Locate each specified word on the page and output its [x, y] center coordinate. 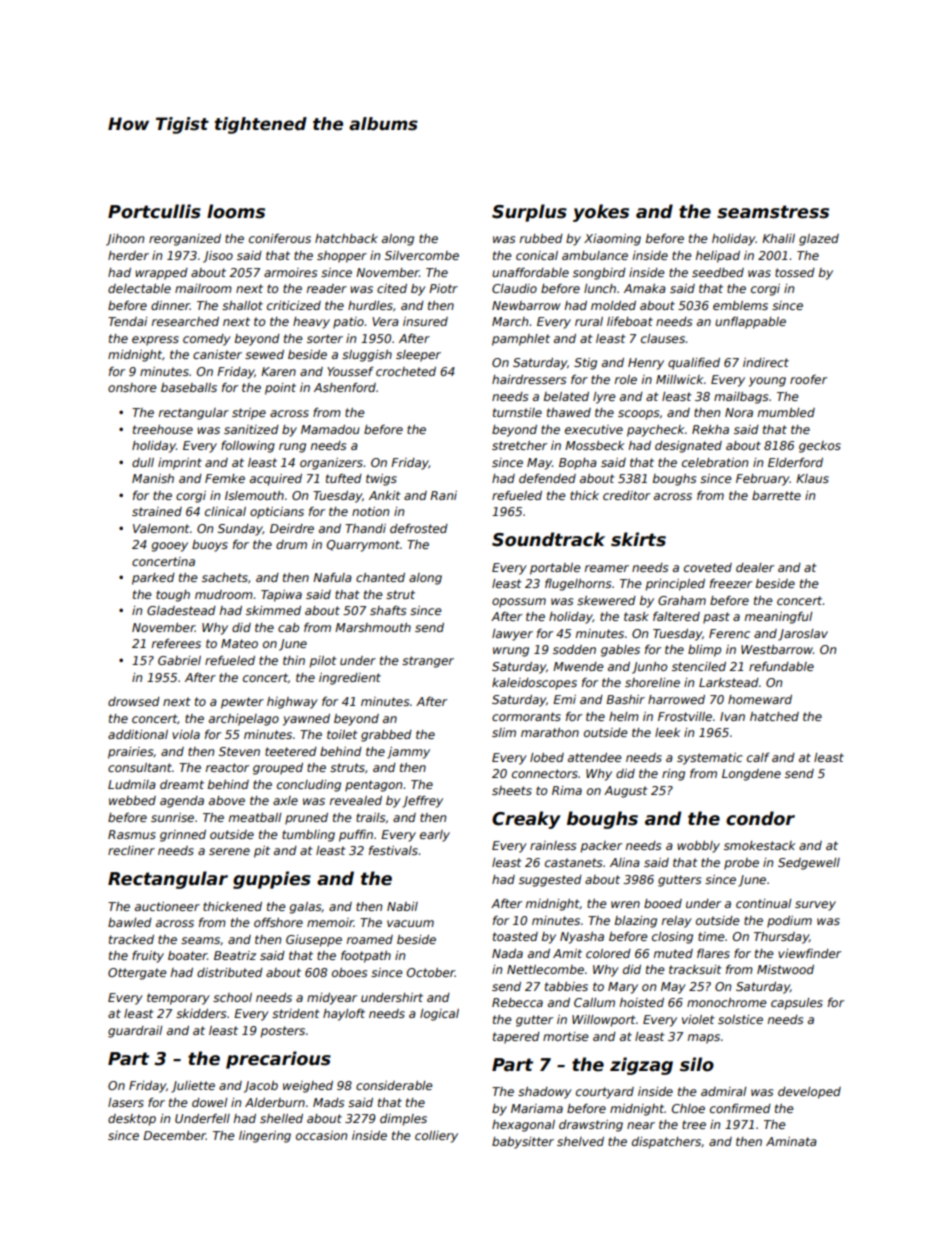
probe [741, 864]
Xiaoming [612, 240]
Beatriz [235, 955]
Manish [153, 478]
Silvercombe [422, 255]
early [435, 836]
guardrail [135, 1032]
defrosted [419, 528]
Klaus [812, 478]
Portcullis [154, 211]
